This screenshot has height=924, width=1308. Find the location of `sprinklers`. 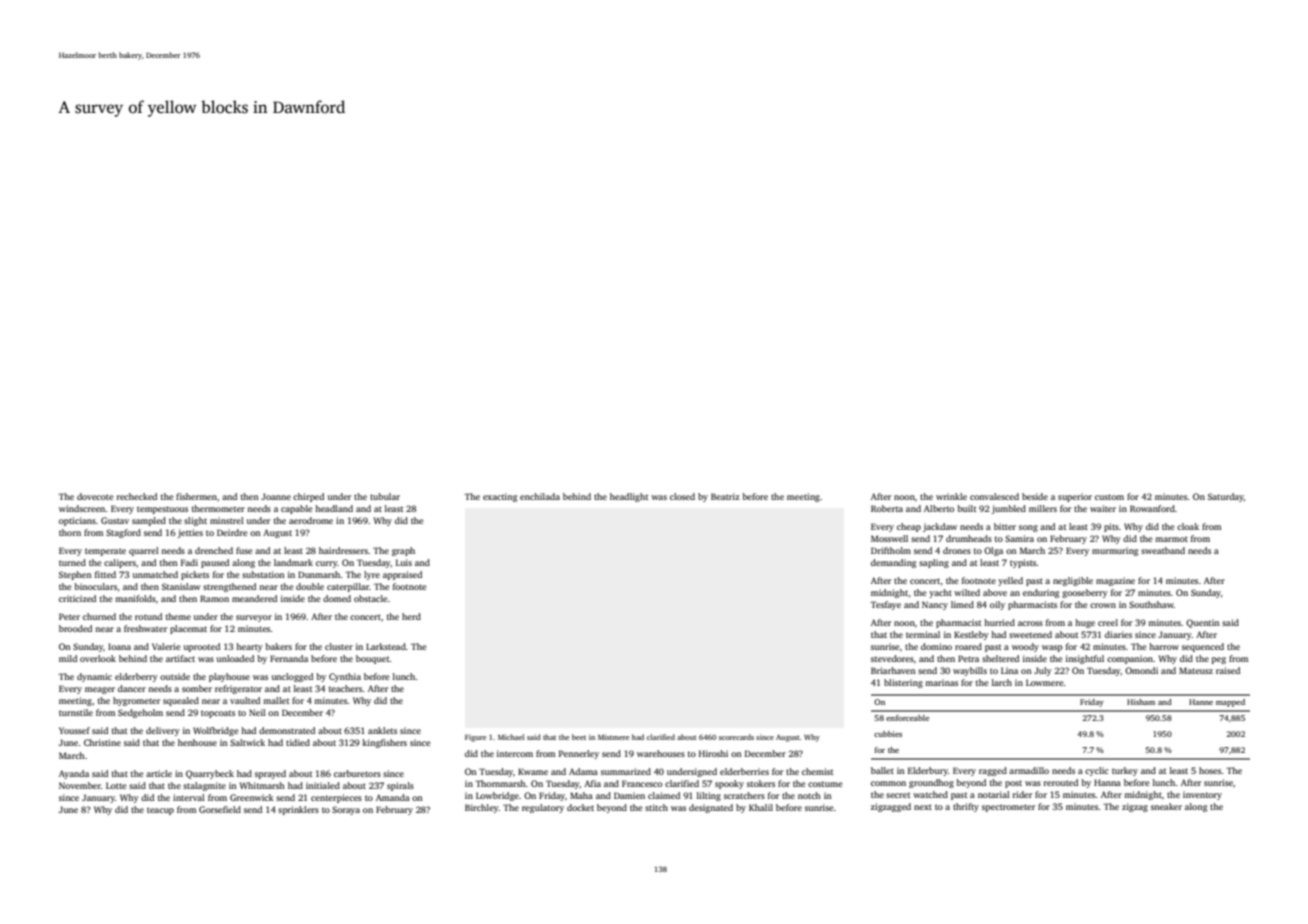

sprinklers is located at coordinates (298, 810).
